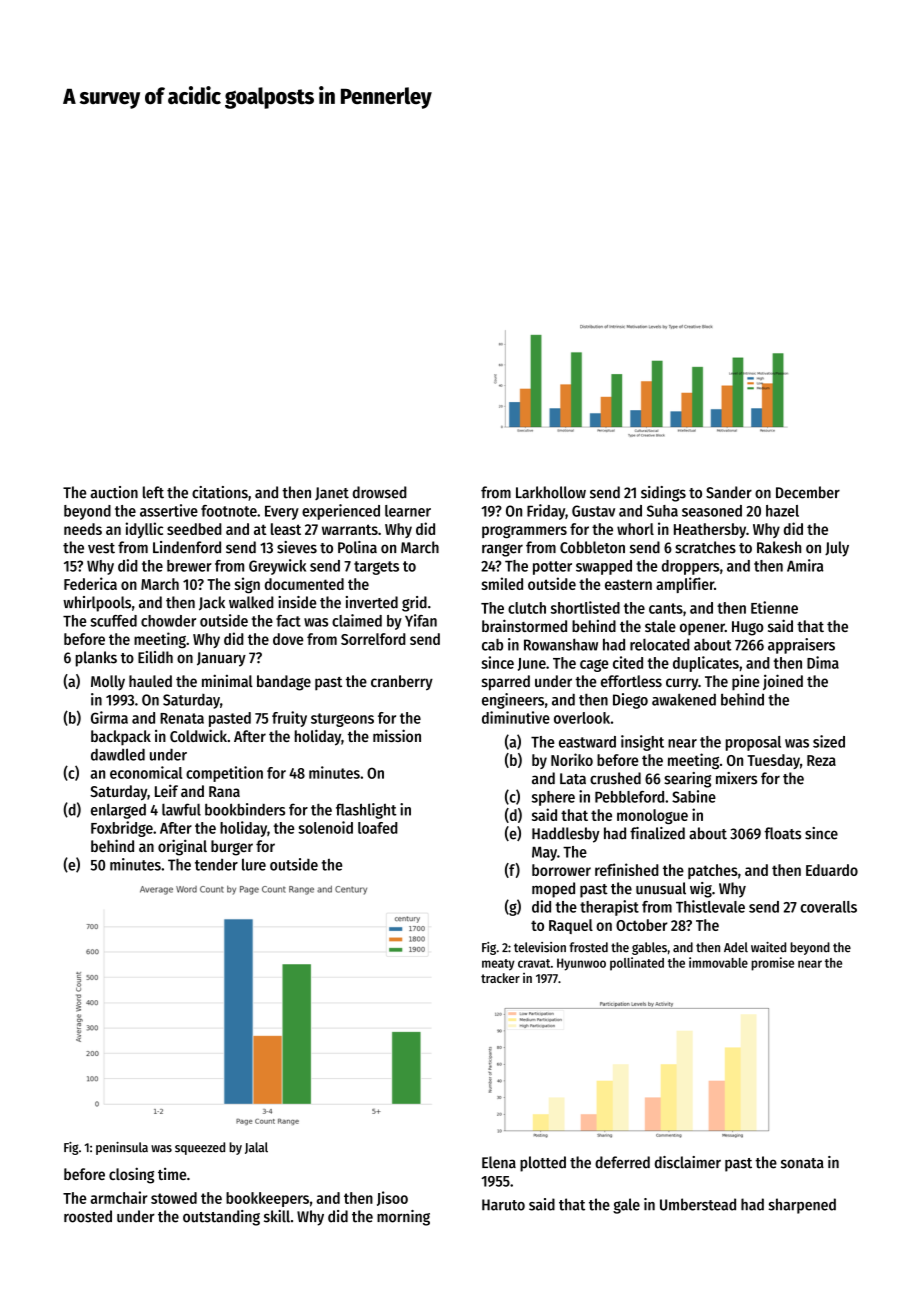 This screenshot has width=924, height=1308. Describe the element at coordinates (220, 492) in the screenshot. I see `citations` at that location.
